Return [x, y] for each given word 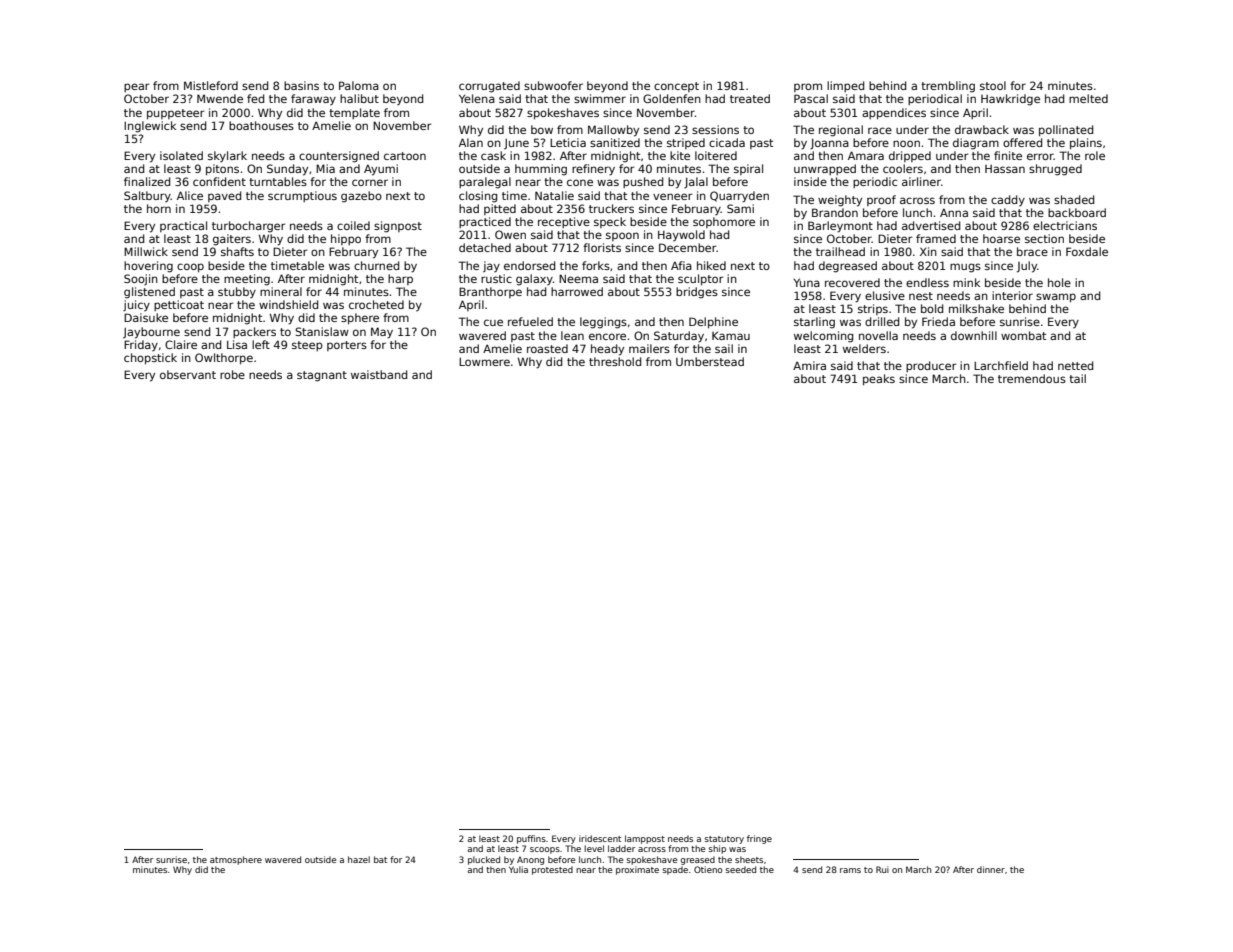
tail [1077, 378]
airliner [921, 181]
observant [188, 374]
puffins [531, 839]
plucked [484, 860]
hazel [359, 859]
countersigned [339, 157]
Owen [510, 234]
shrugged [1055, 170]
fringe [759, 839]
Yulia [518, 869]
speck [610, 222]
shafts [237, 251]
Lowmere [484, 362]
